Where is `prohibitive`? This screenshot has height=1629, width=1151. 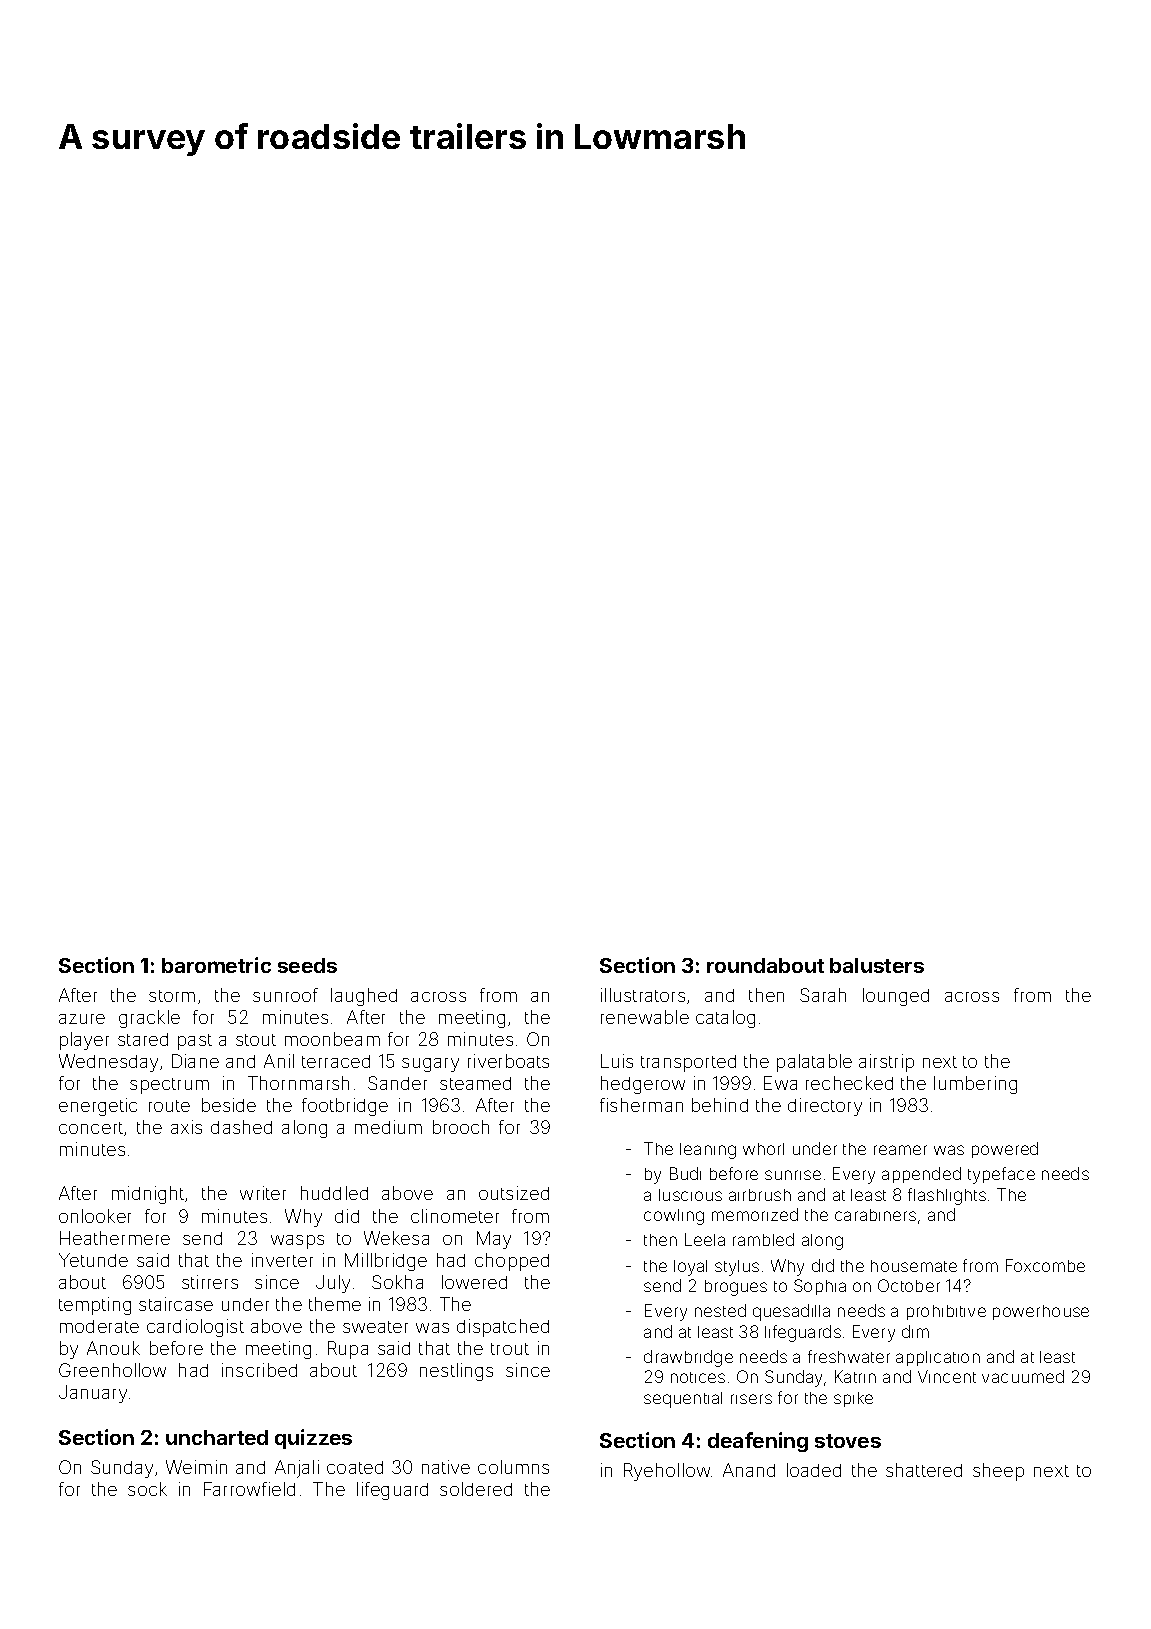
prohibitive is located at coordinates (946, 1312).
